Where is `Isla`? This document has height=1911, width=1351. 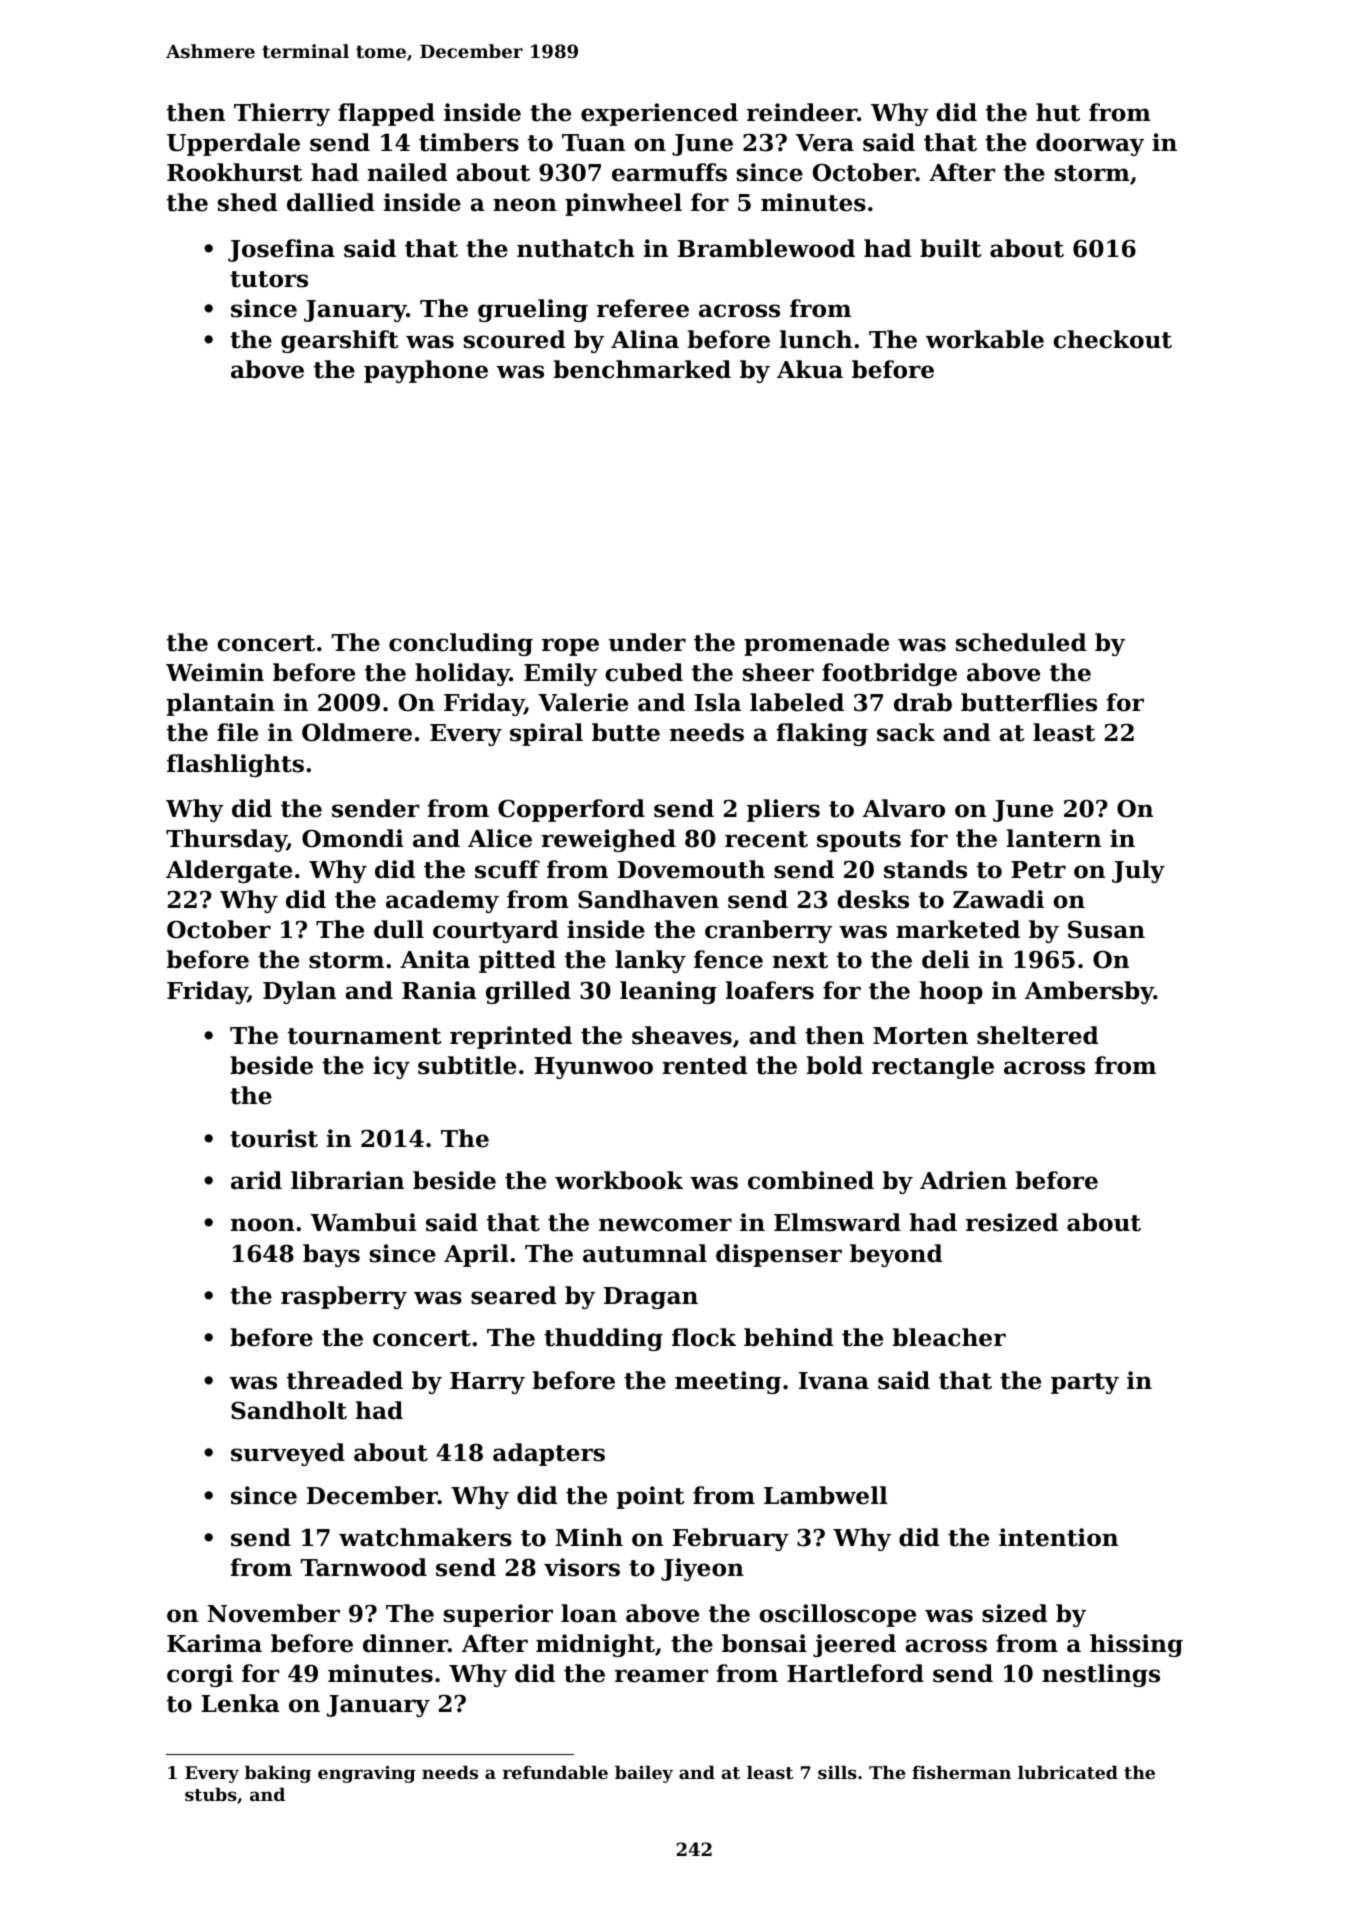 Isla is located at coordinates (718, 702).
